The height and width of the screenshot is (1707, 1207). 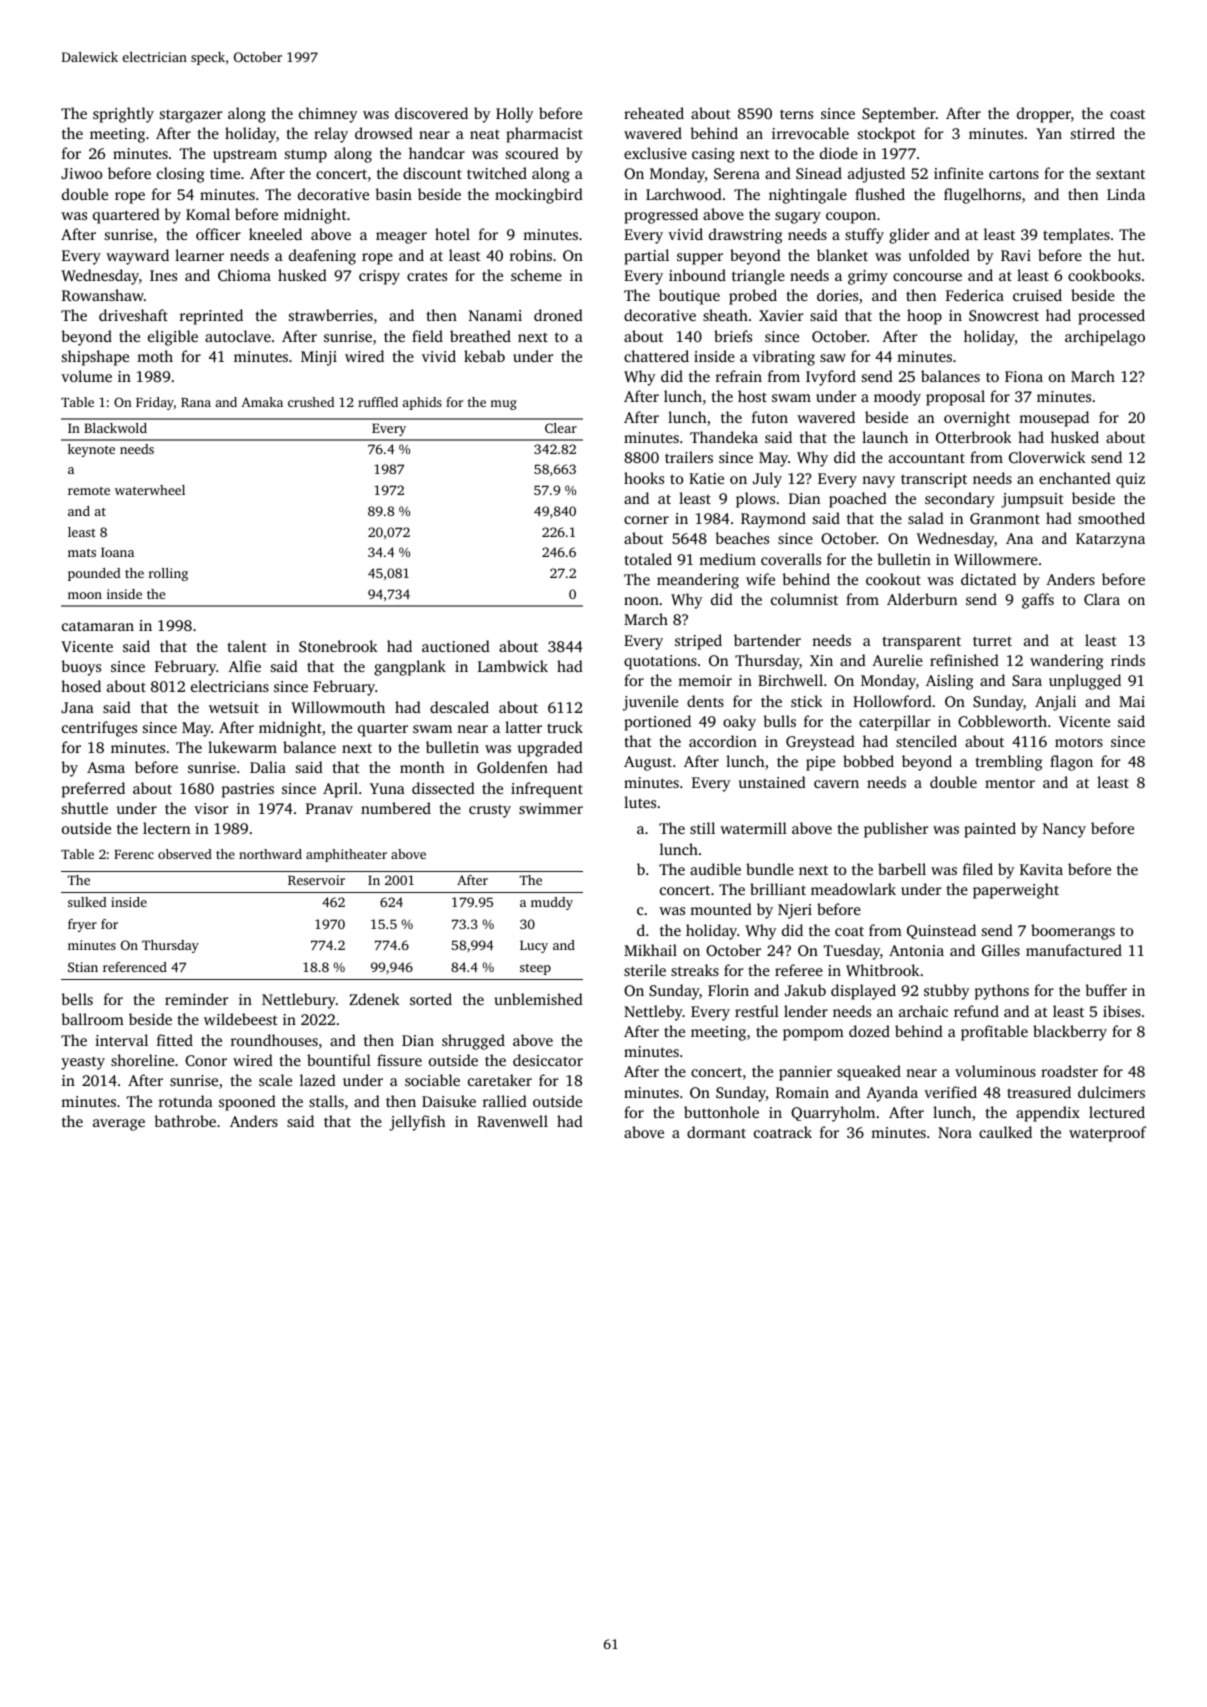 What do you see at coordinates (660, 662) in the screenshot?
I see `quotations` at bounding box center [660, 662].
